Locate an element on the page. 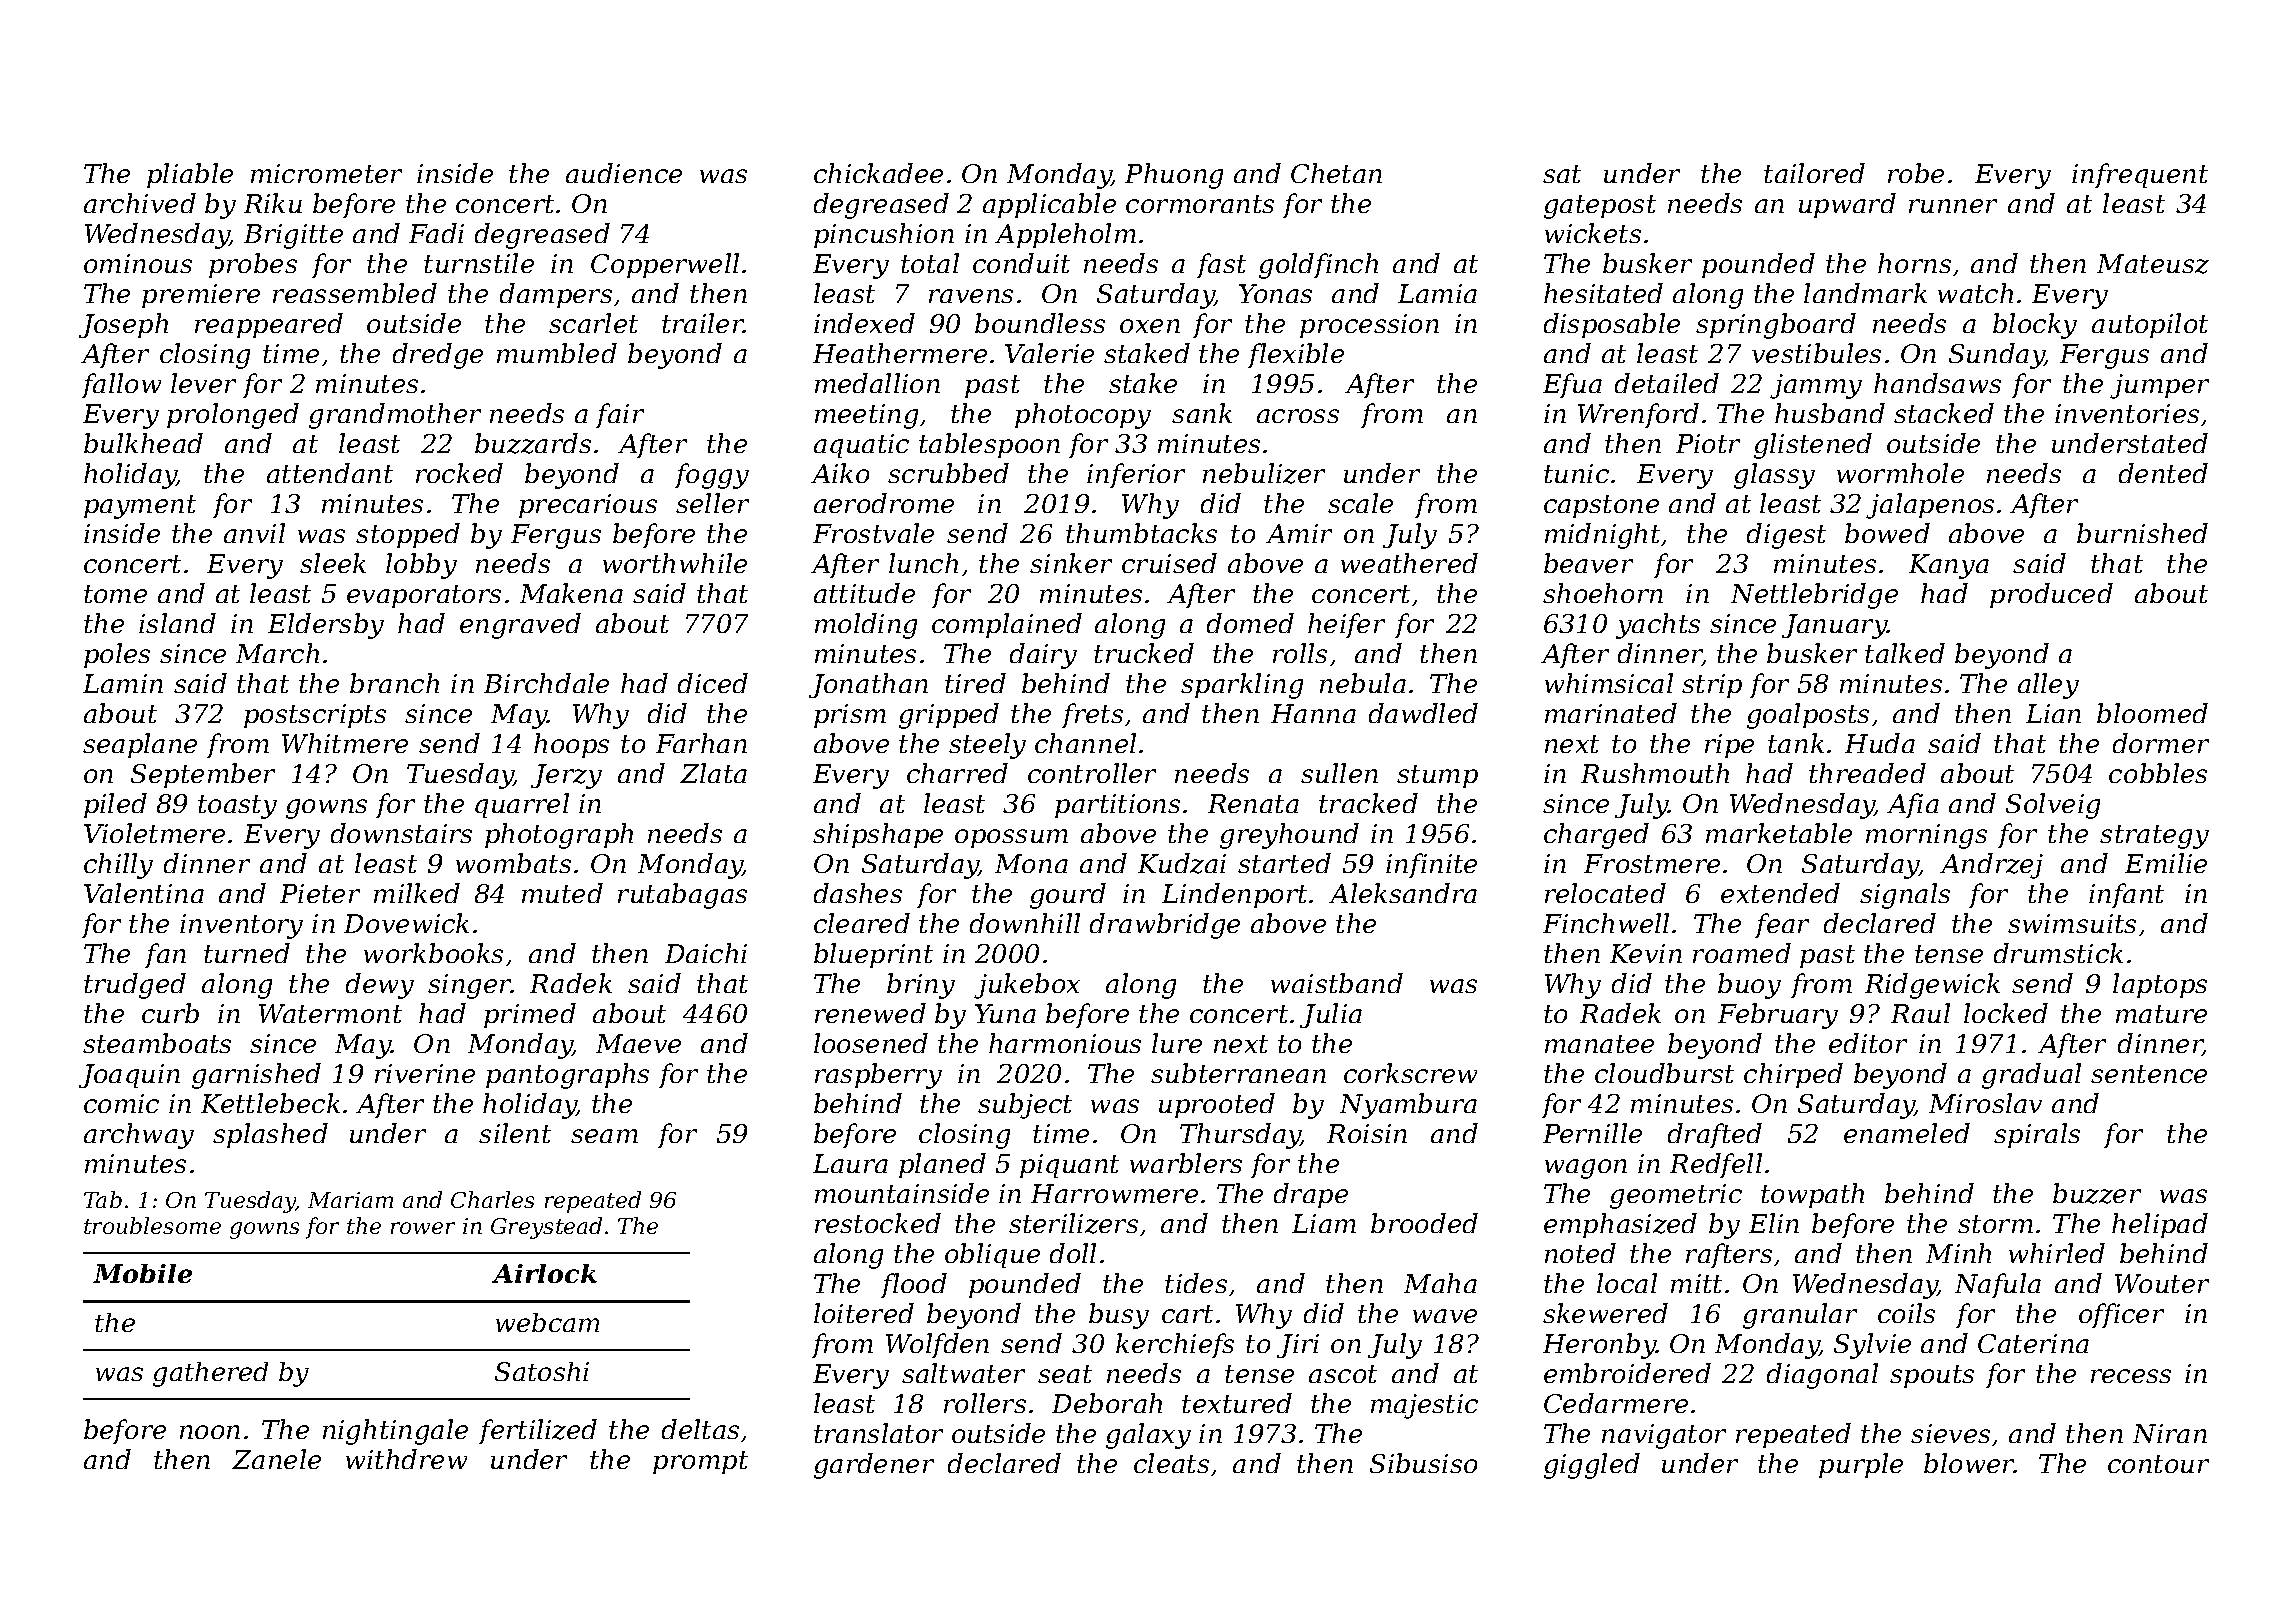  Julia is located at coordinates (1331, 1015).
